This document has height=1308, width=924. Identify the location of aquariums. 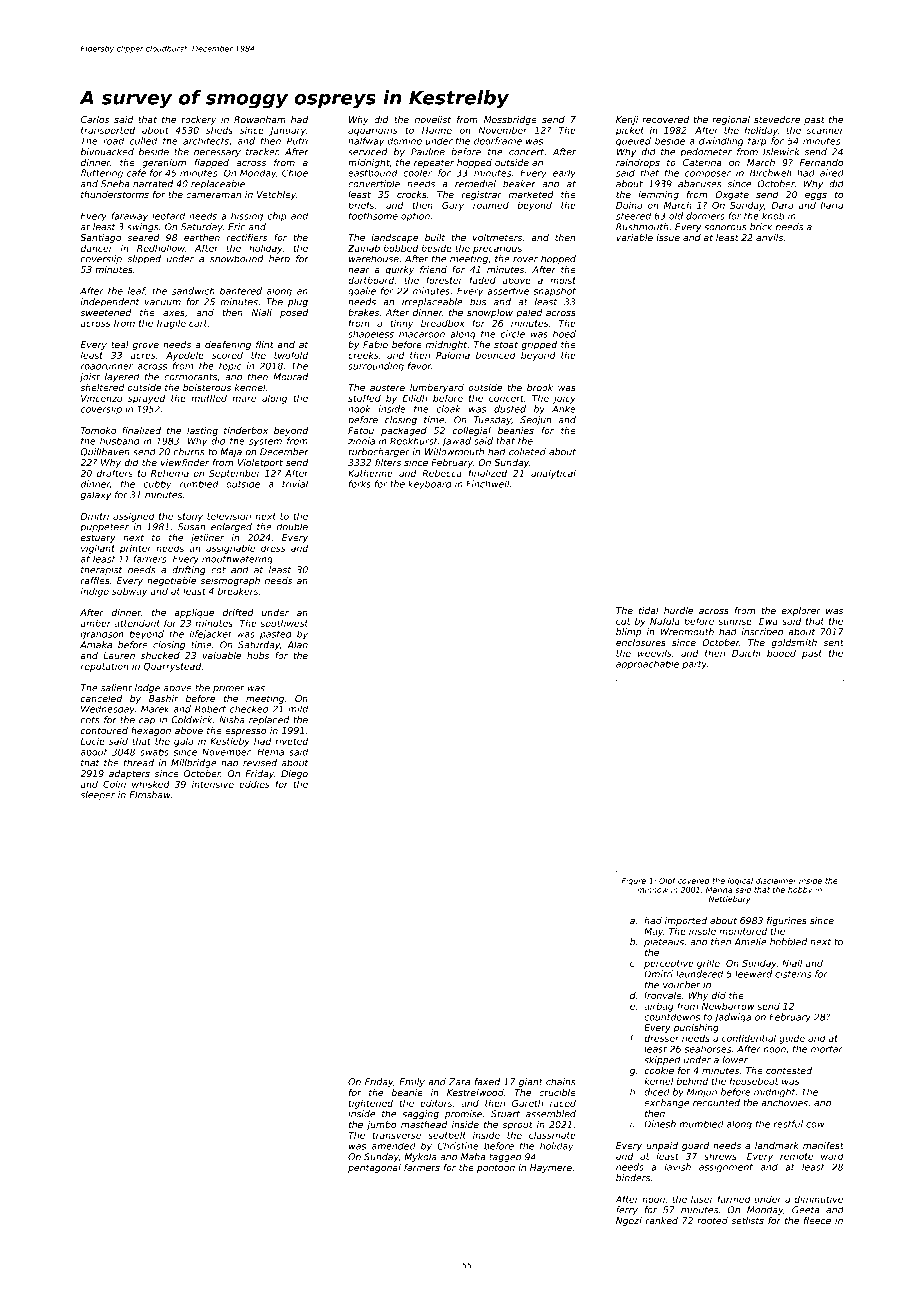
(372, 131).
